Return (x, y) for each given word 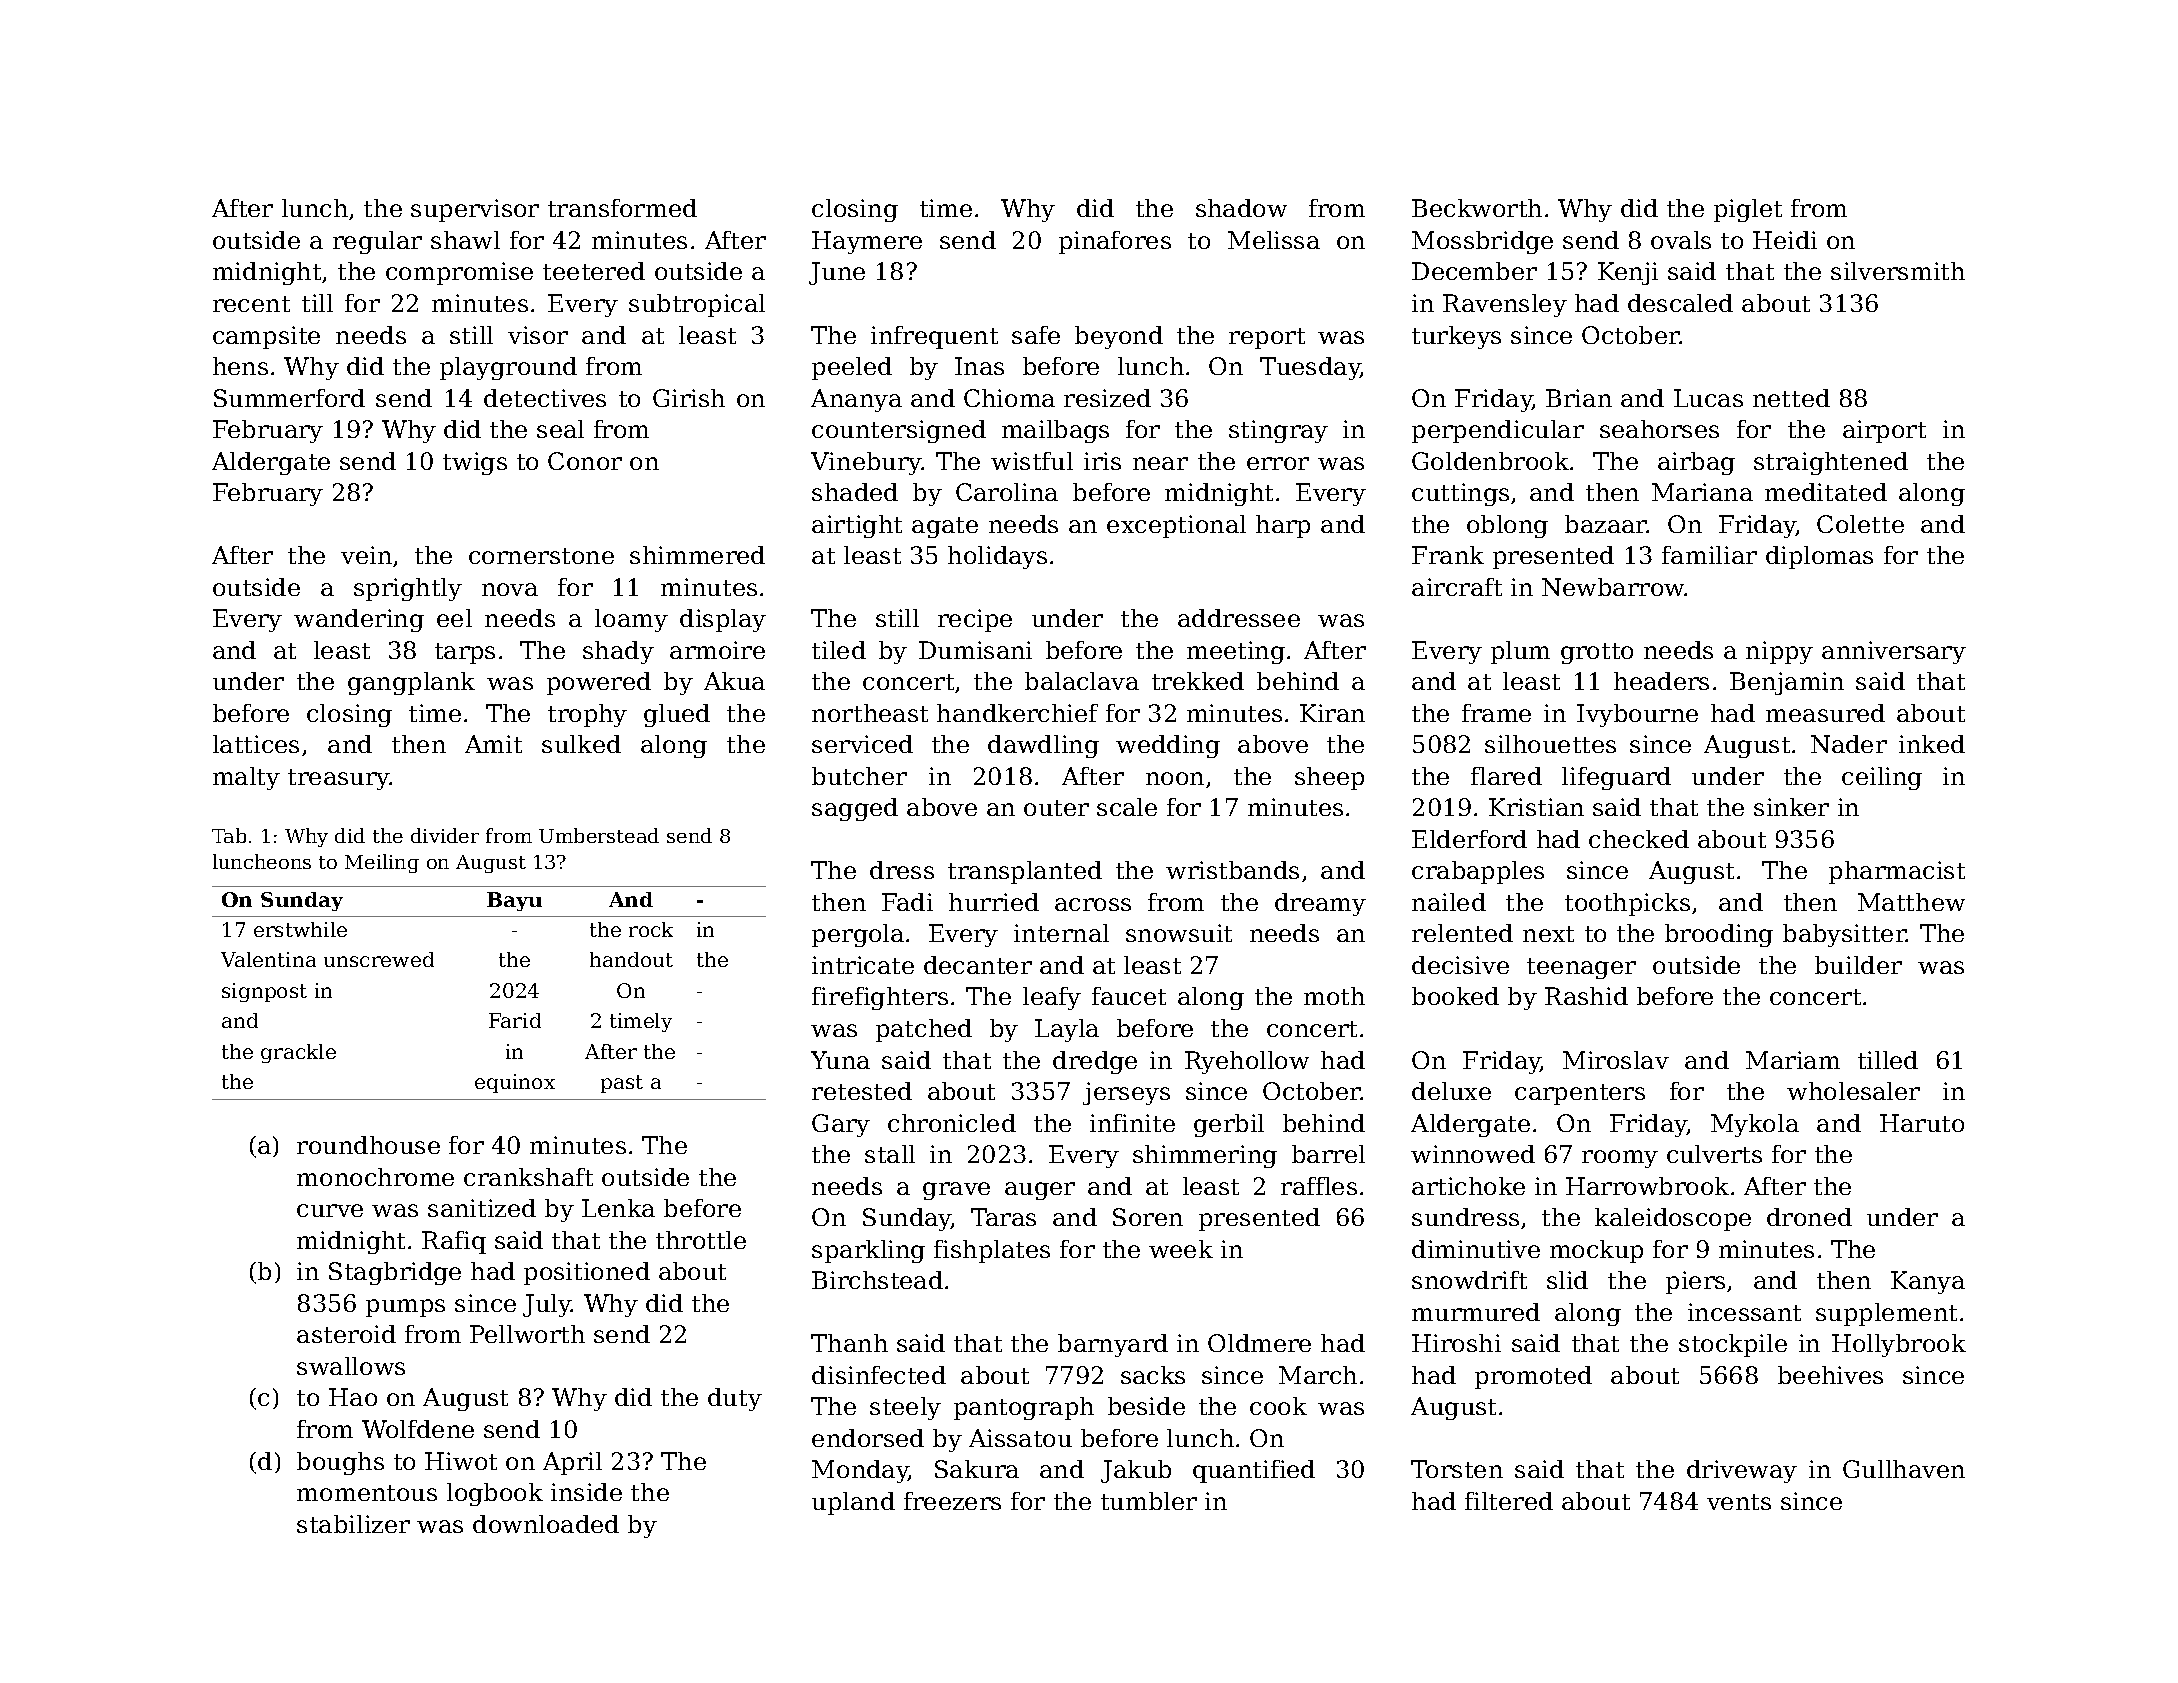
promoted (1533, 1377)
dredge (1095, 1062)
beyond (1119, 337)
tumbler (1149, 1501)
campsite (266, 337)
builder (1858, 965)
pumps (405, 1308)
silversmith (1898, 271)
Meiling (382, 863)
